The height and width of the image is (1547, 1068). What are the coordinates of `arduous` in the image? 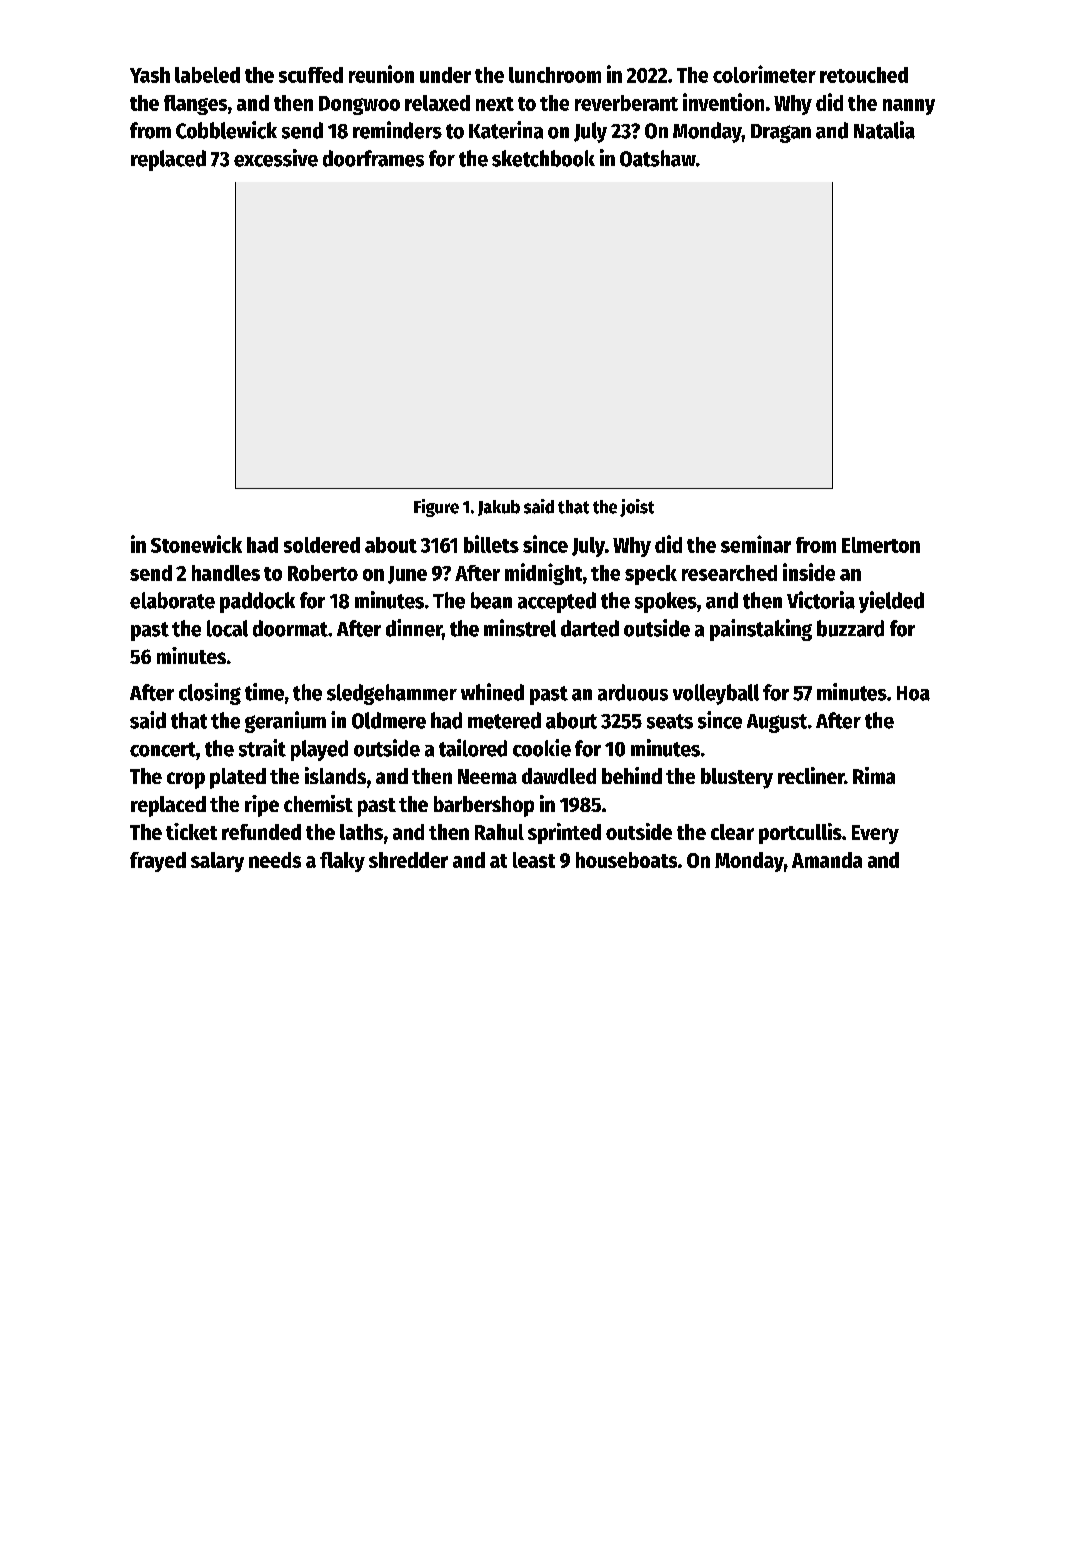 It's located at (633, 692).
